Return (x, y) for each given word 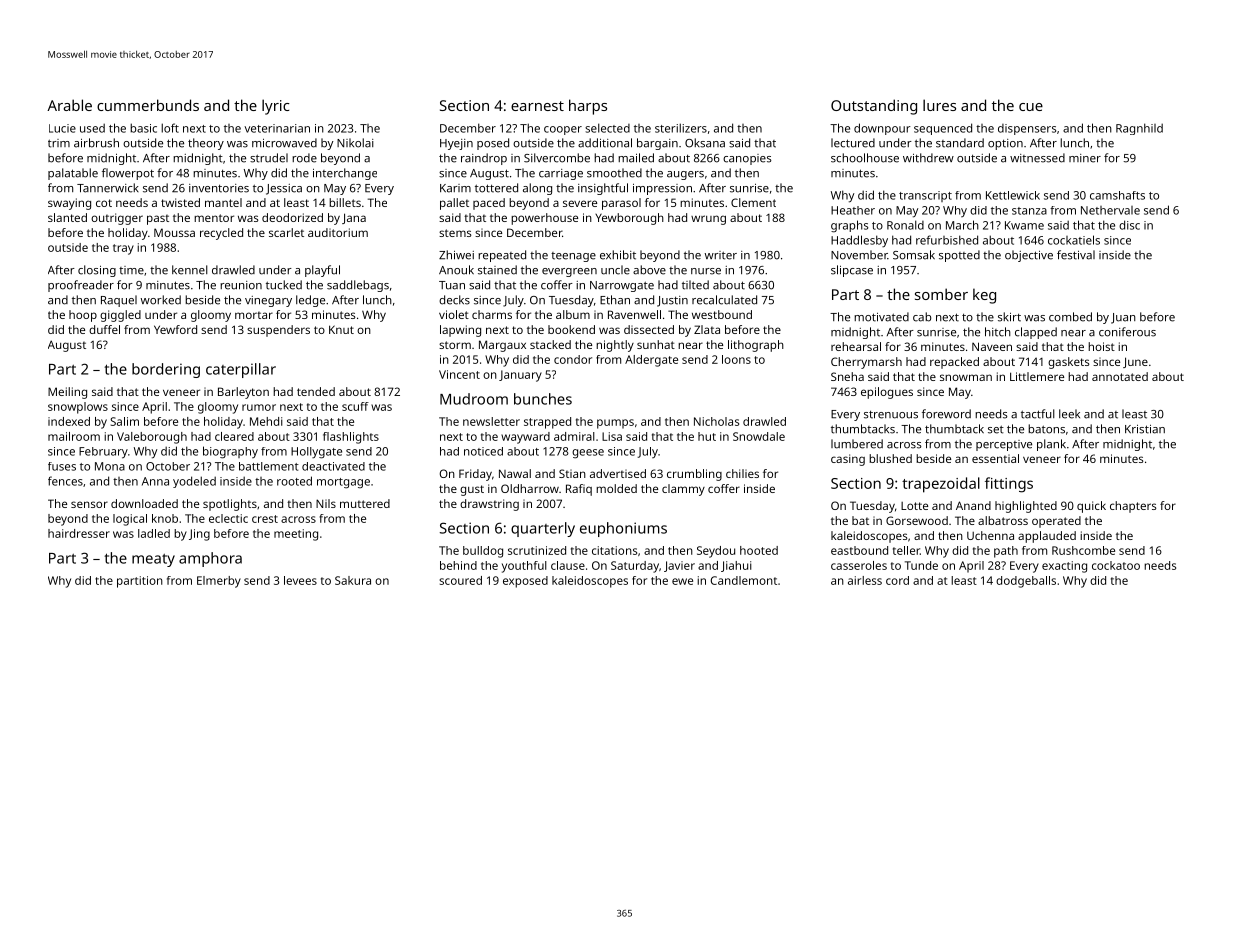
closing (97, 271)
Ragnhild (1139, 129)
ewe (682, 581)
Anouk (456, 270)
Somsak (914, 255)
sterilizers (681, 128)
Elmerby (219, 582)
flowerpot (128, 174)
